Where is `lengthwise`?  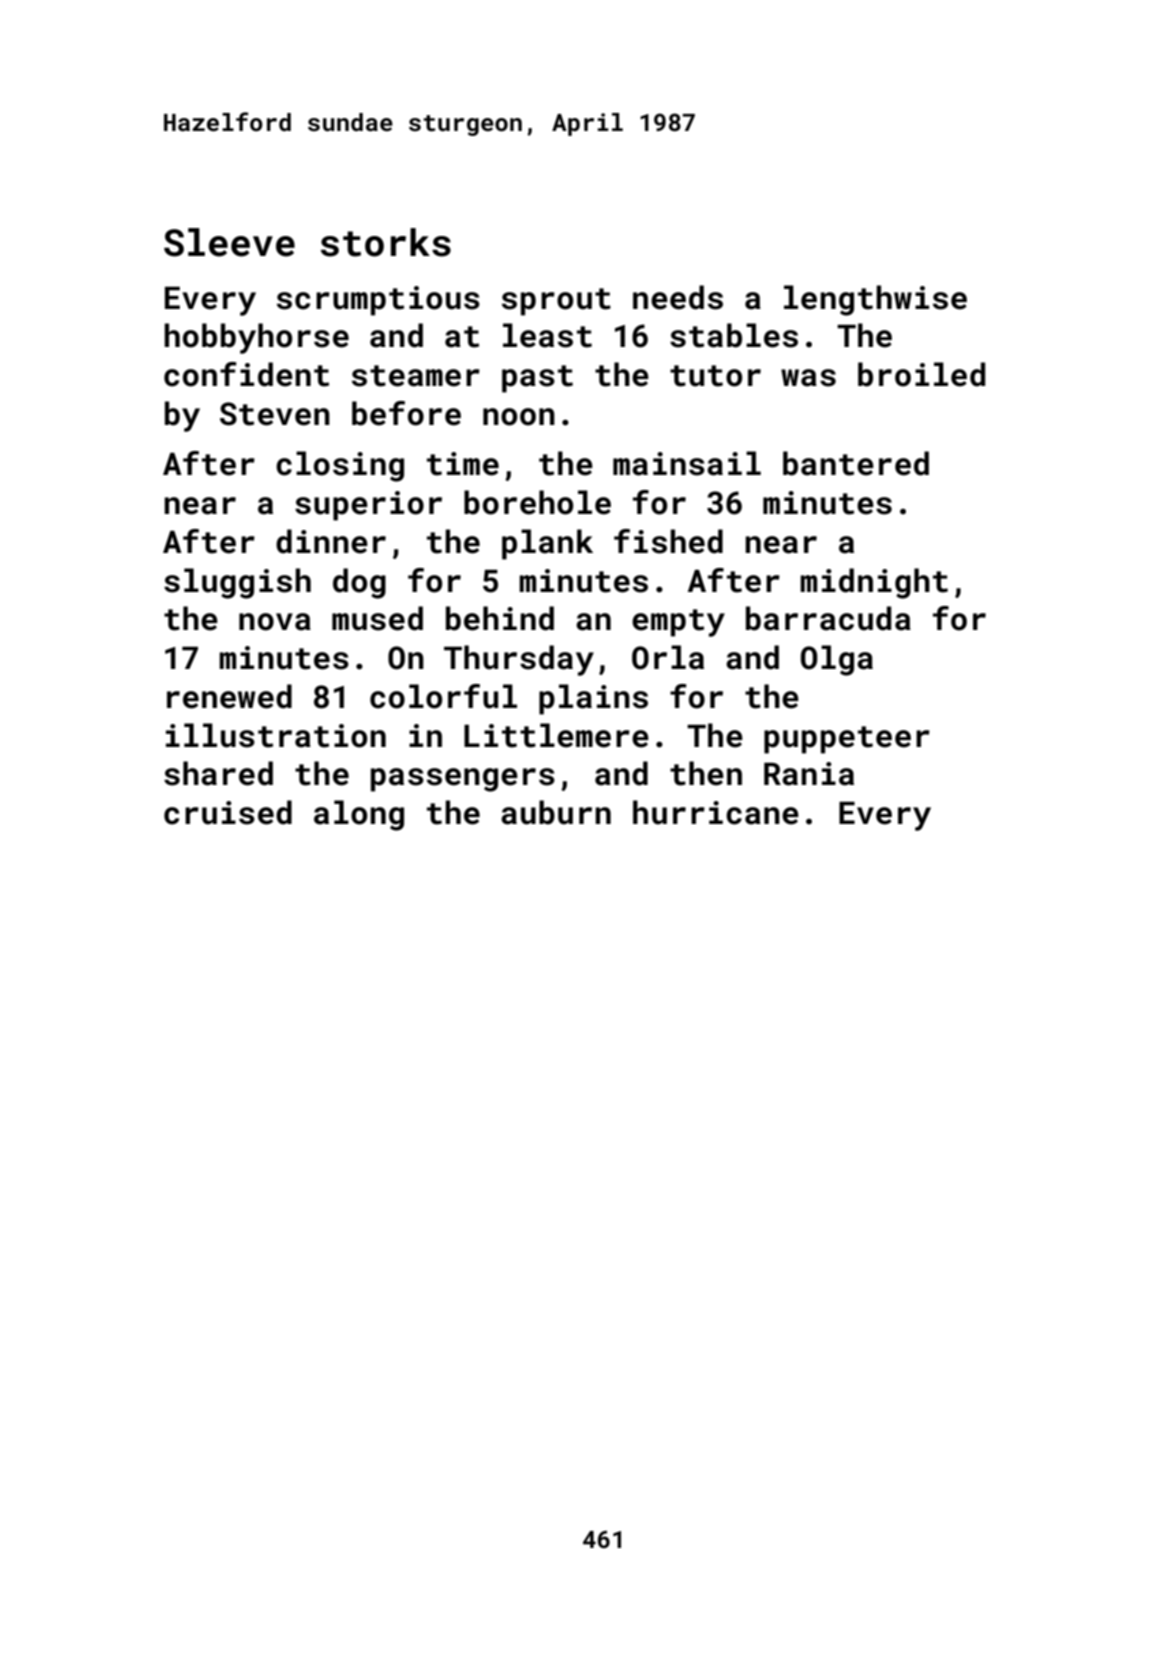 lengthwise is located at coordinates (875, 300).
